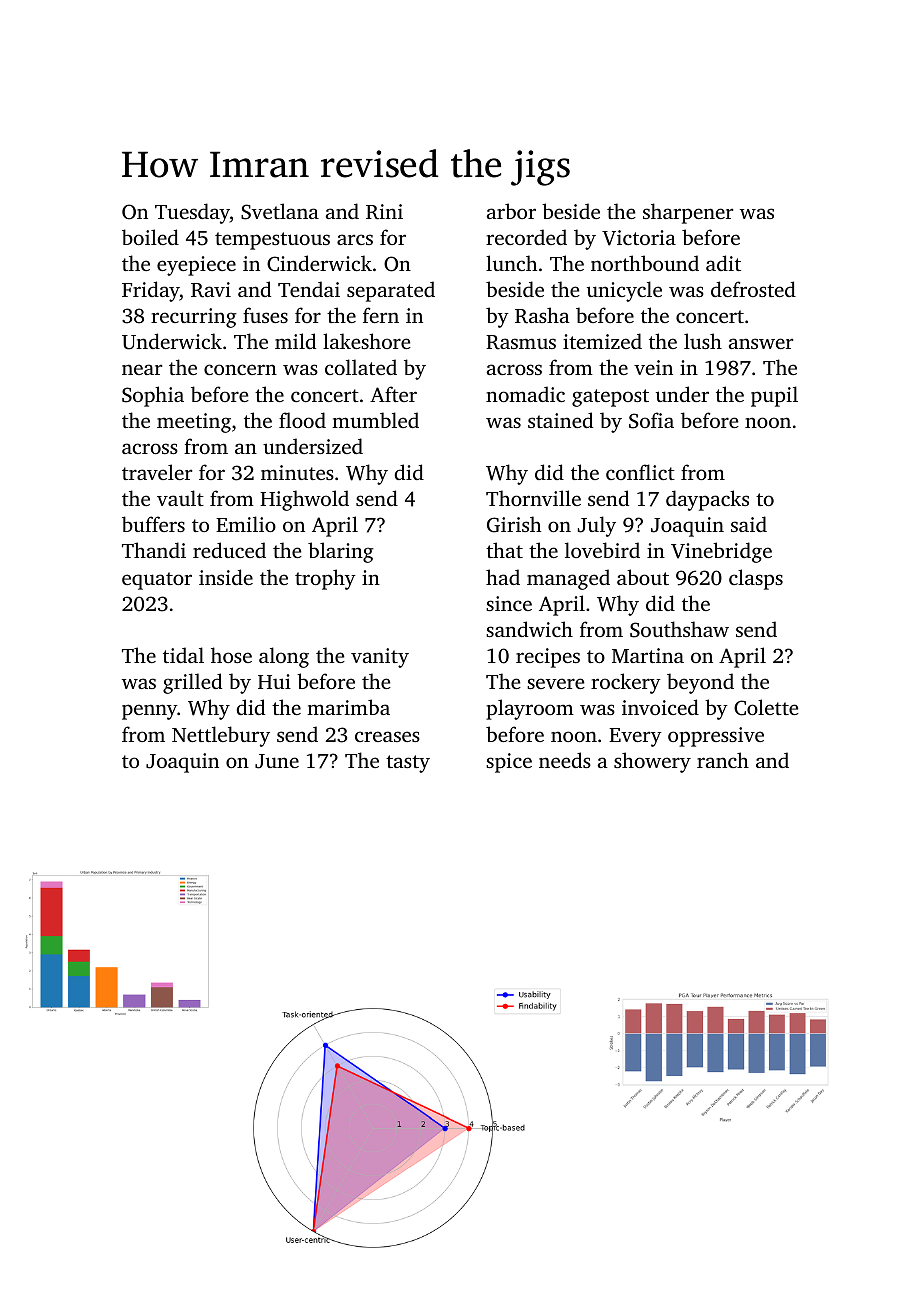 The height and width of the page is (1311, 924). Describe the element at coordinates (526, 237) in the page. I see `recorded` at that location.
